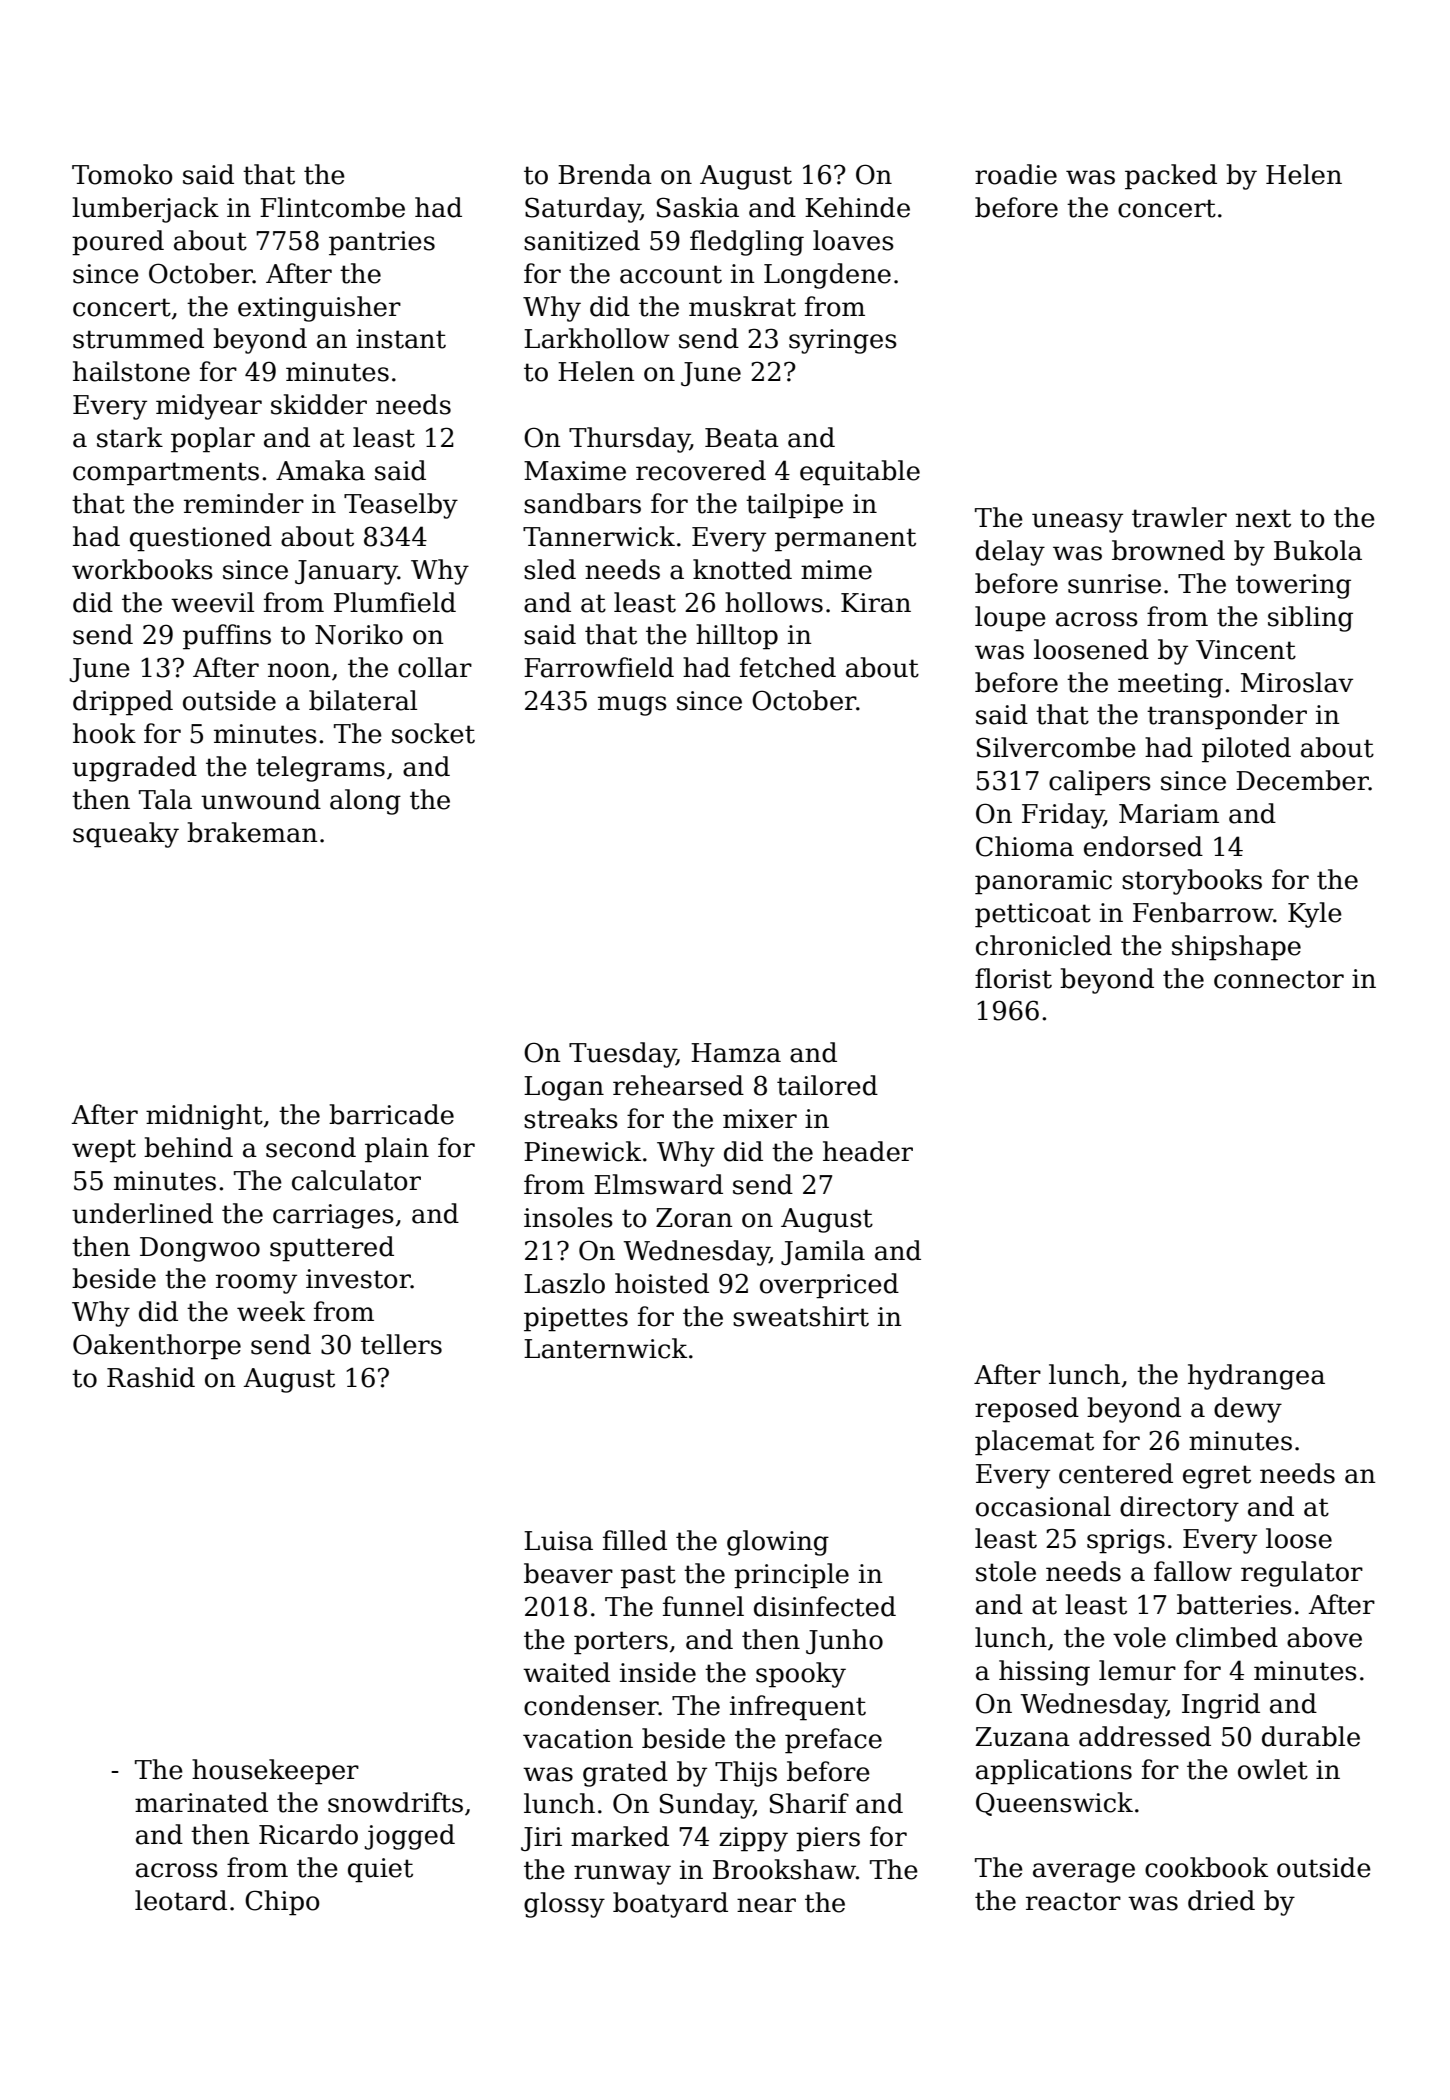 The height and width of the image is (2100, 1450). I want to click on unwound, so click(261, 799).
